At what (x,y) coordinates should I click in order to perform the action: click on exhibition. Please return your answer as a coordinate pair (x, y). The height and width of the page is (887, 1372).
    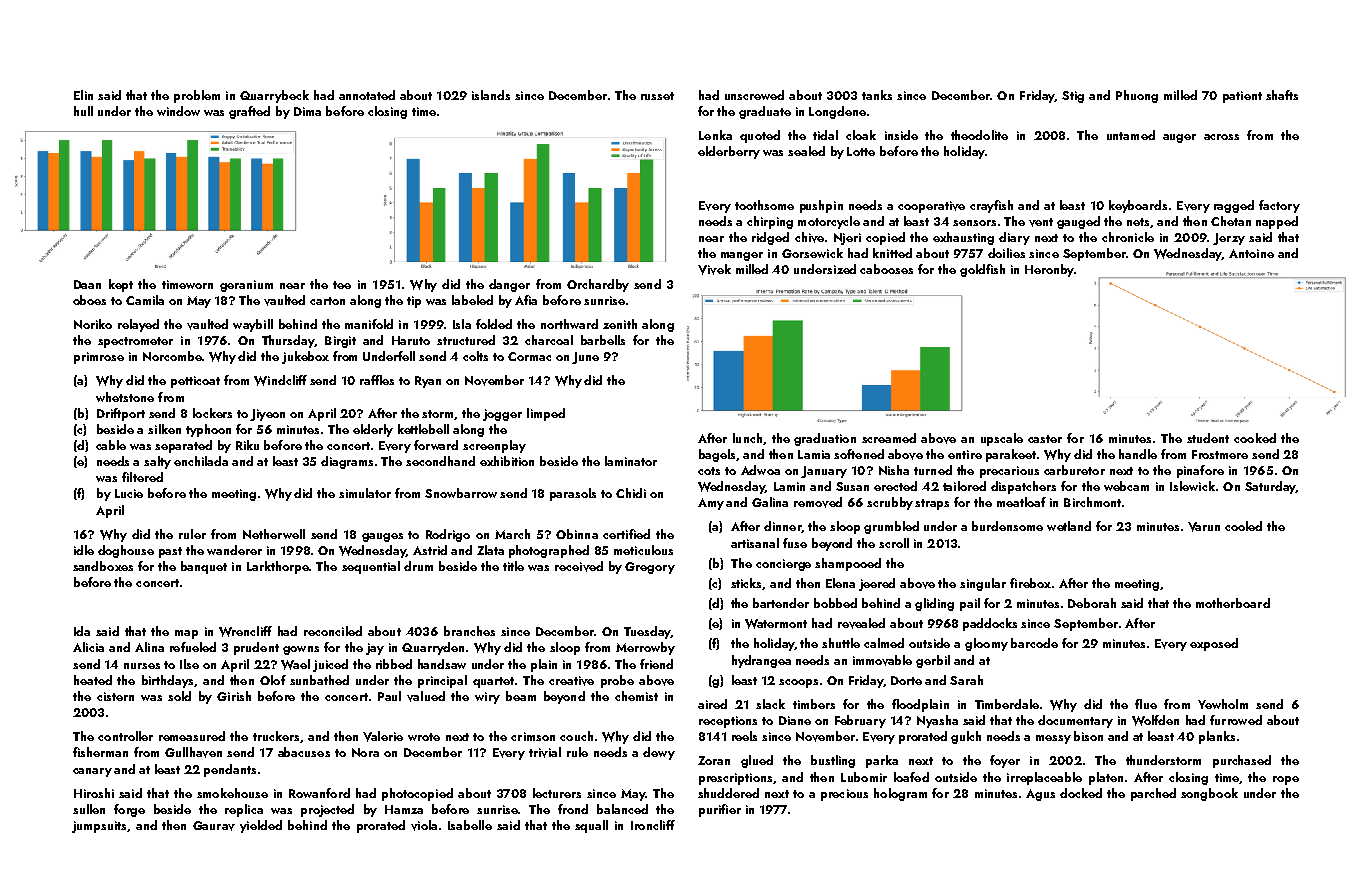
    Looking at the image, I should click on (507, 461).
